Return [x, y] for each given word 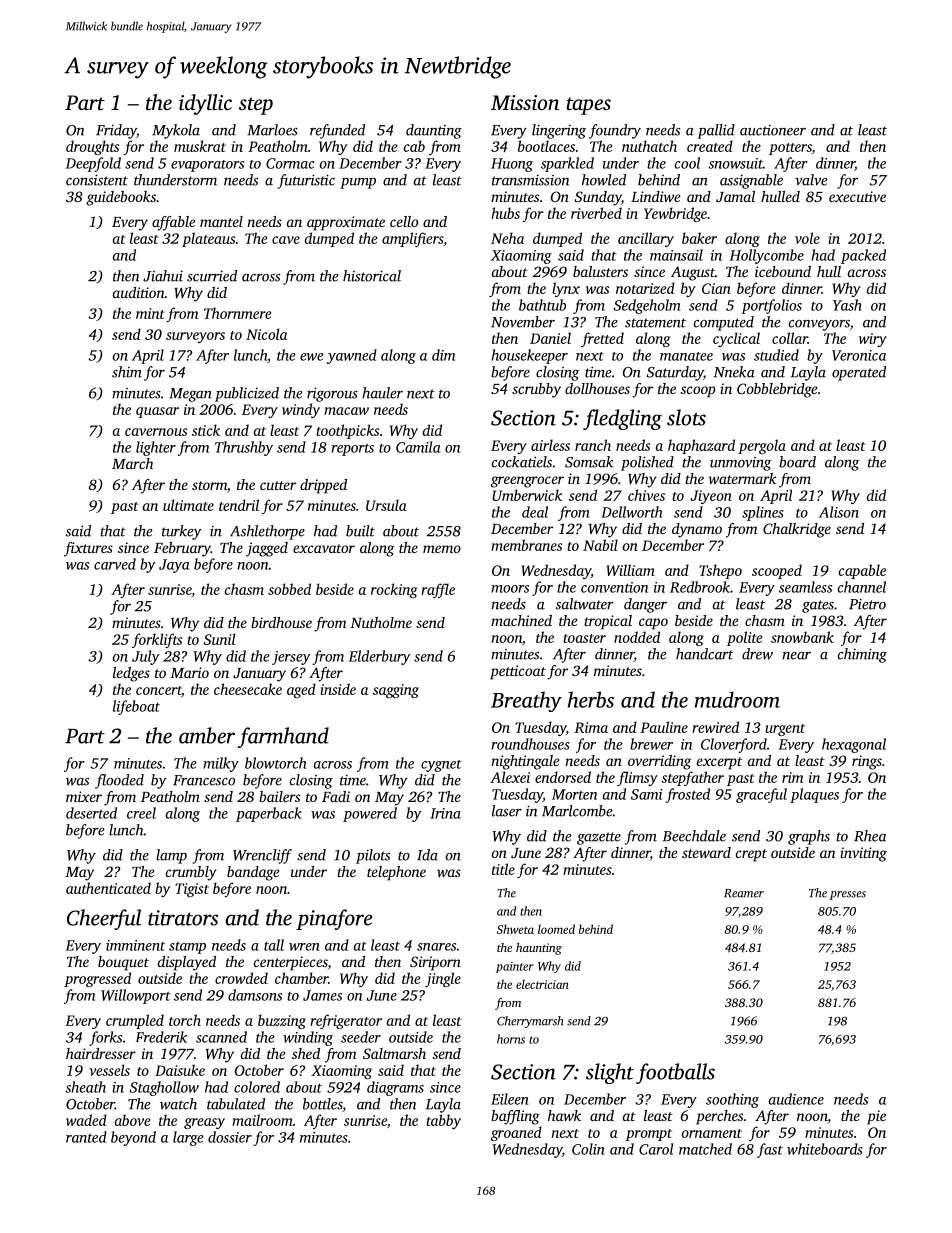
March [132, 463]
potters [790, 149]
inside [338, 689]
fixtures [88, 549]
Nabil [600, 545]
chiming [862, 655]
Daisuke [180, 1070]
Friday [116, 131]
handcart [704, 654]
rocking [394, 590]
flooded [119, 781]
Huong [512, 165]
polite [744, 638]
